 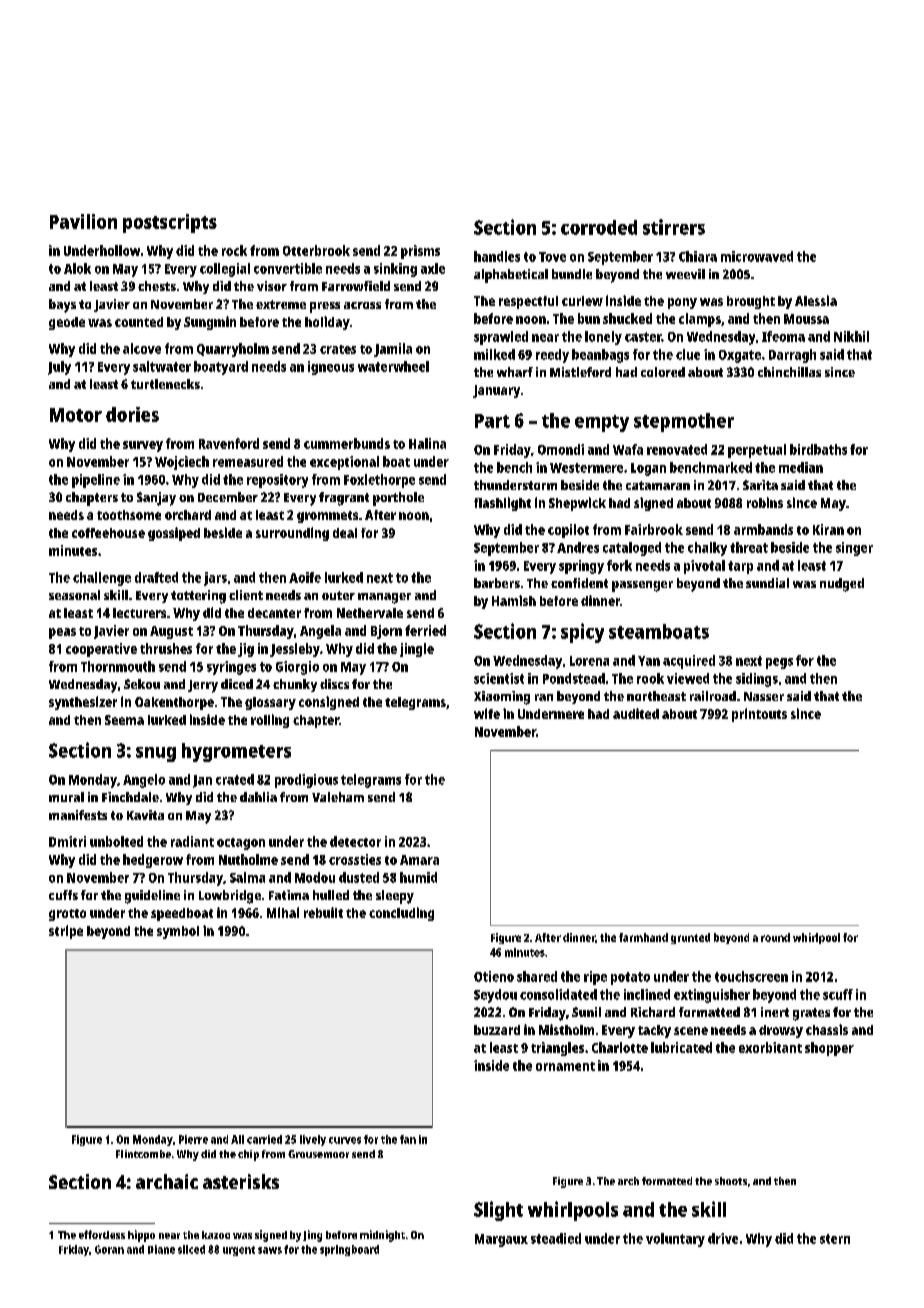 What do you see at coordinates (62, 306) in the image?
I see `bays` at bounding box center [62, 306].
